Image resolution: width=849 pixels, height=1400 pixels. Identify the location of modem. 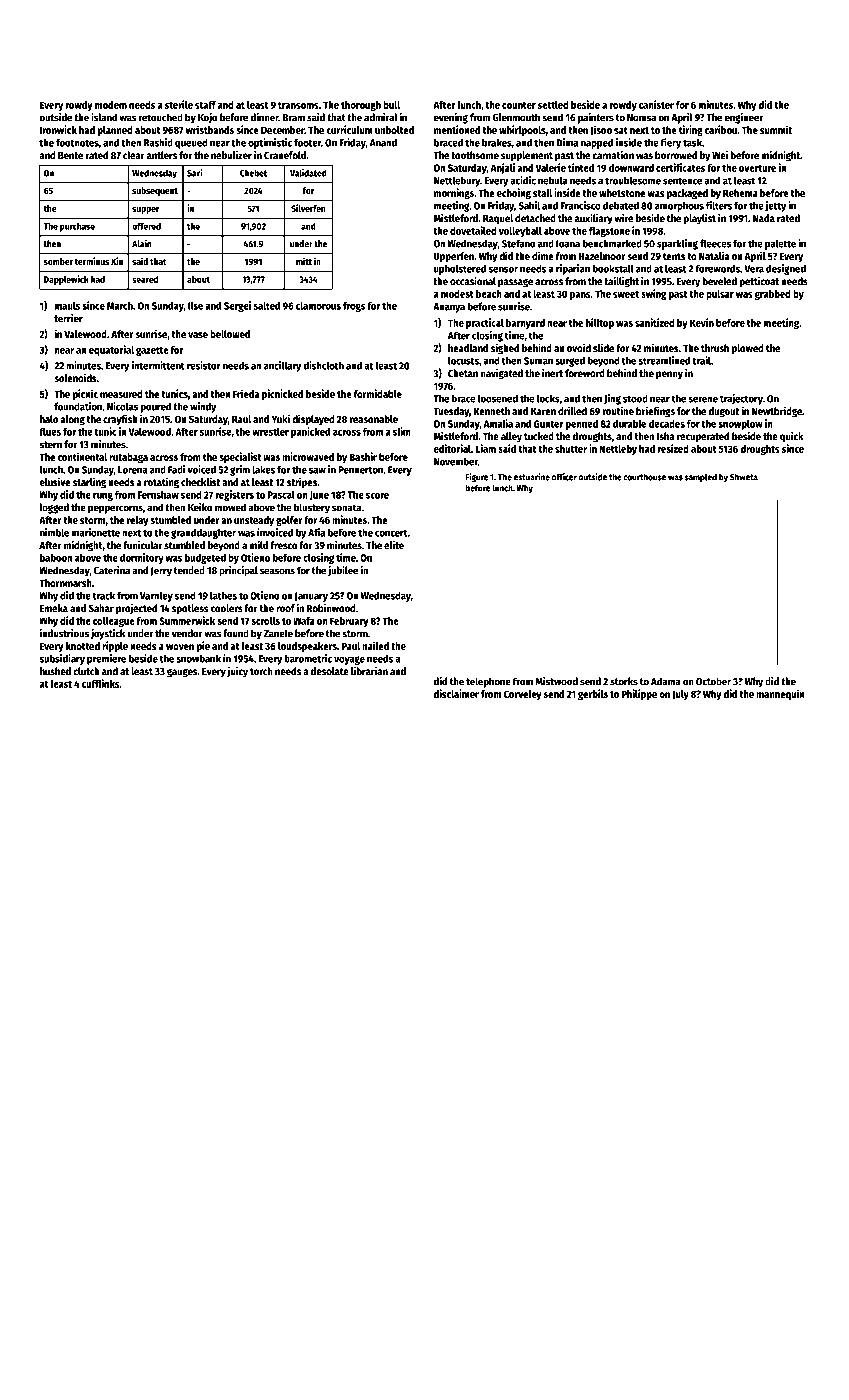
(111, 105).
